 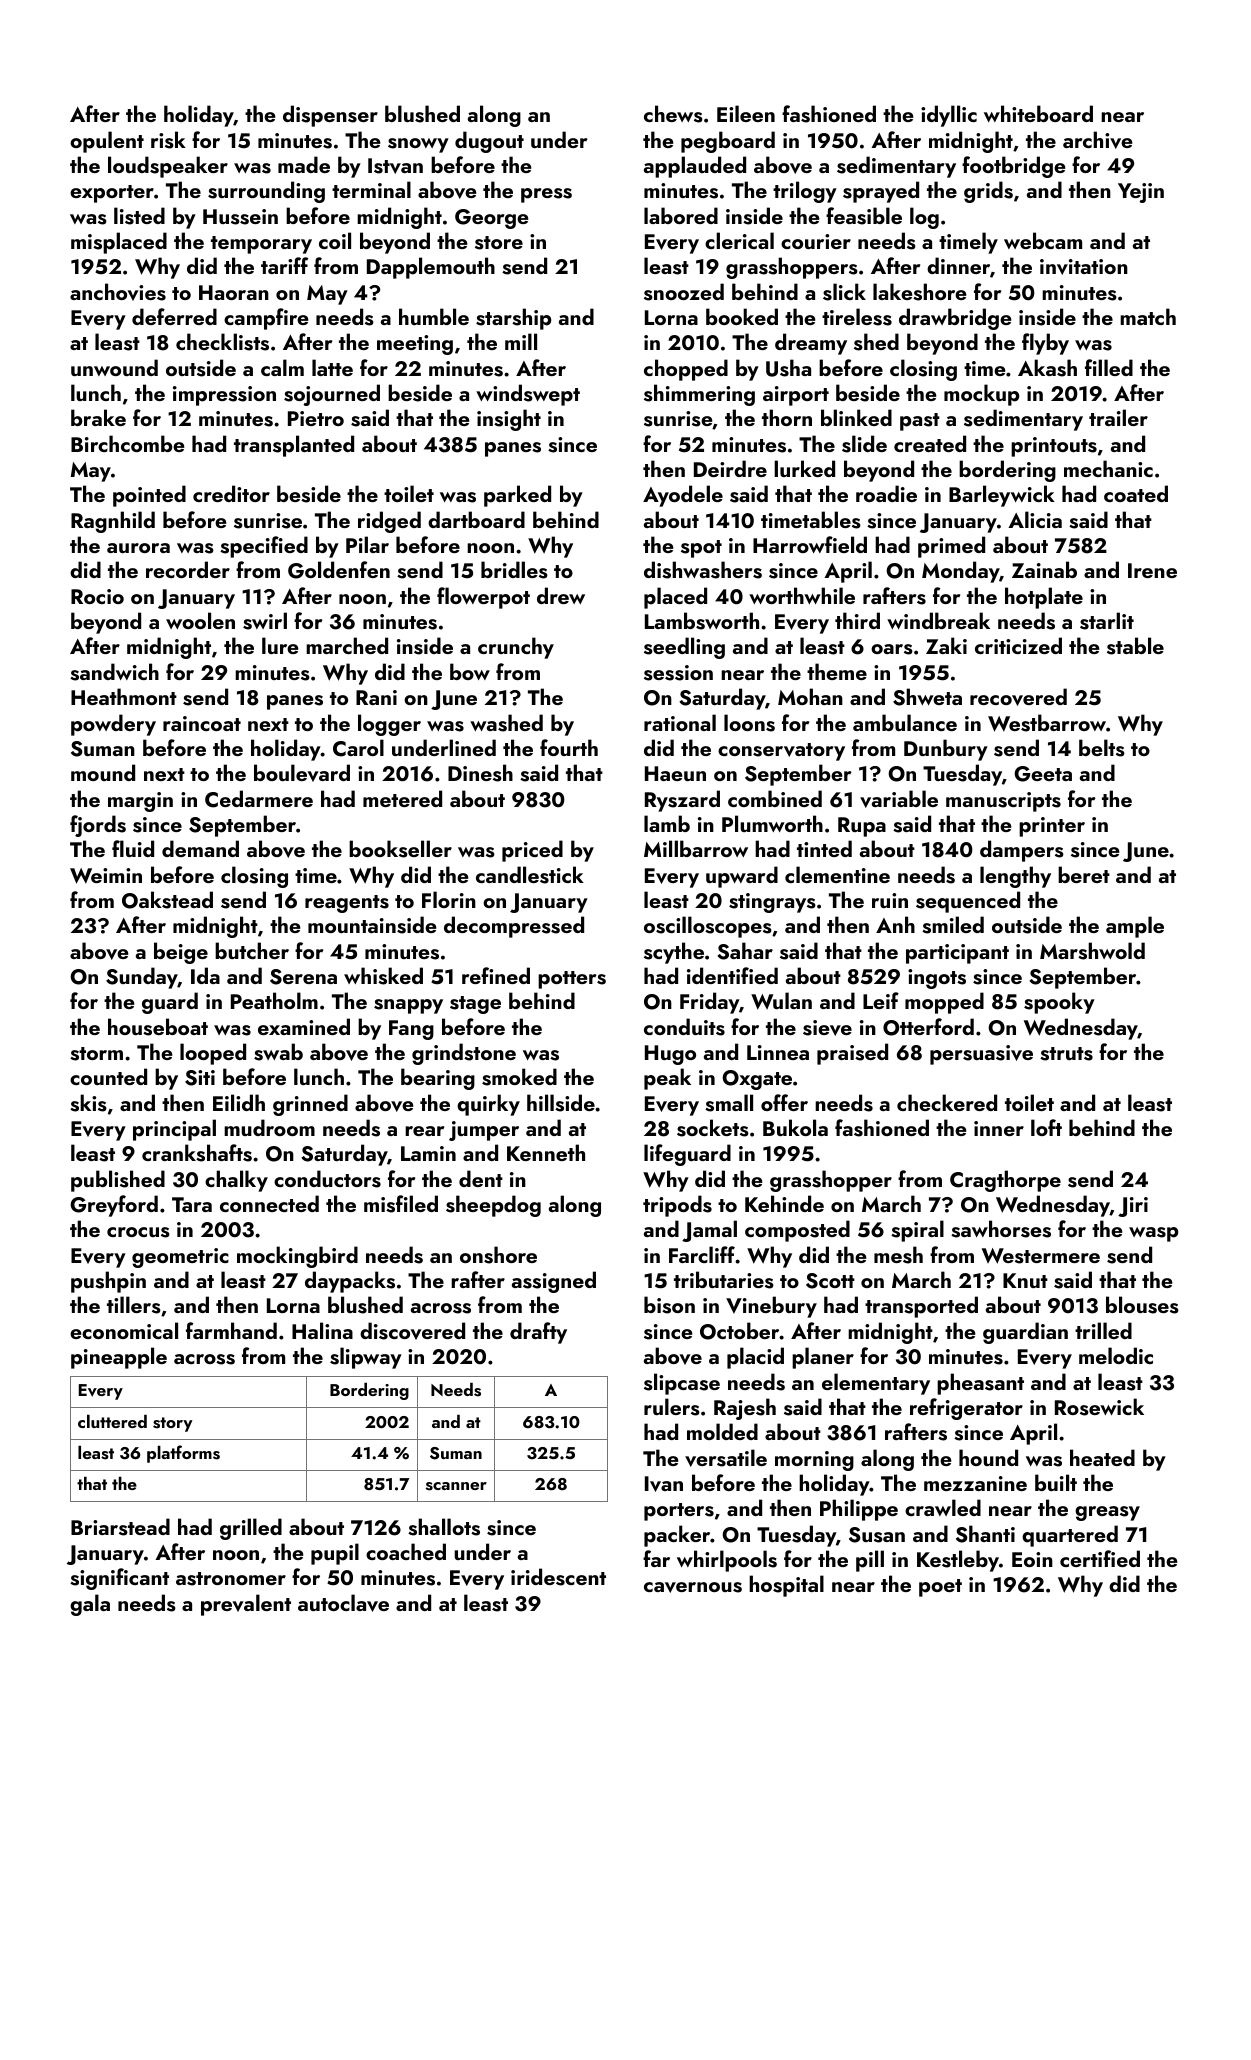 What do you see at coordinates (236, 1181) in the screenshot?
I see `chalky` at bounding box center [236, 1181].
